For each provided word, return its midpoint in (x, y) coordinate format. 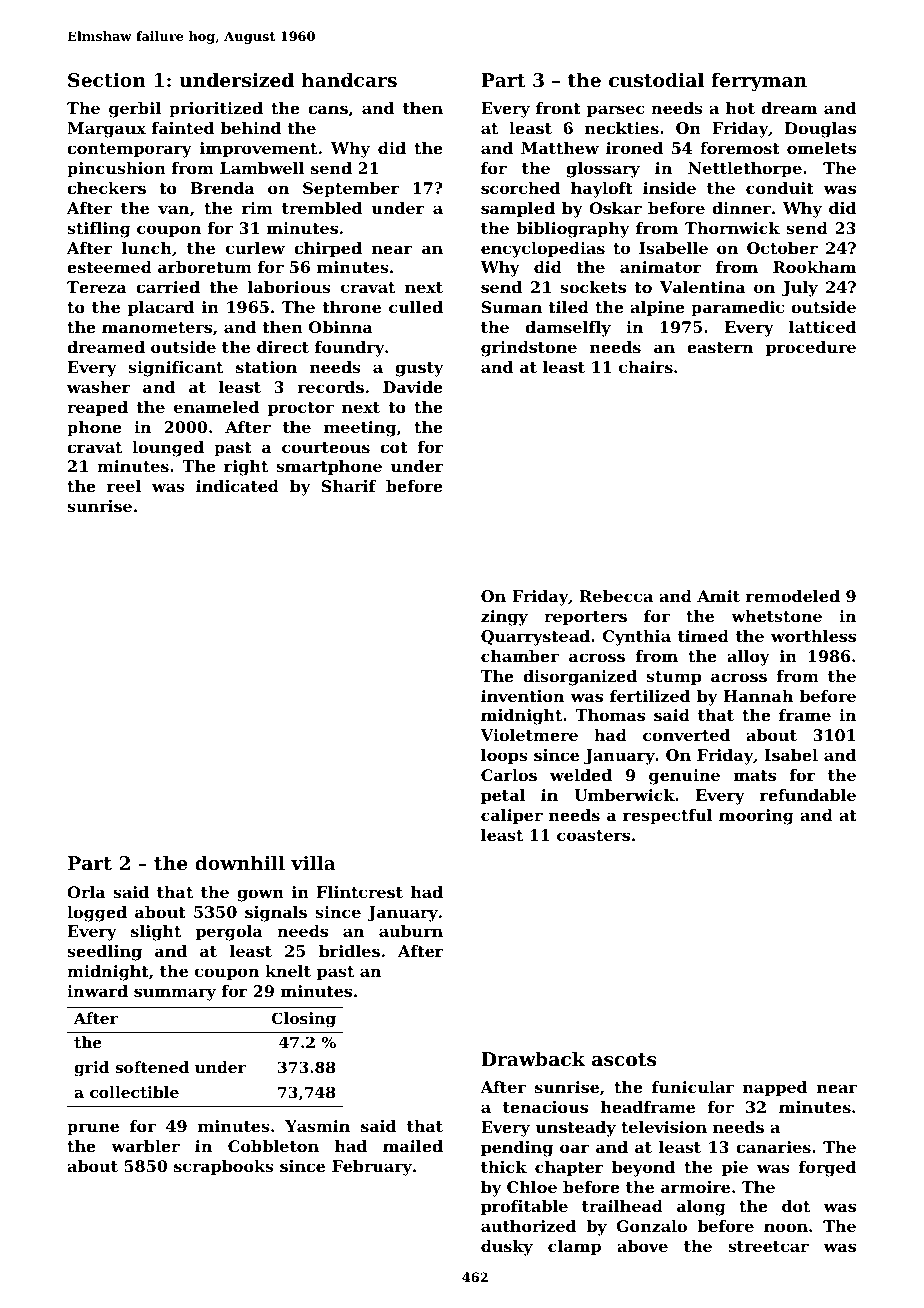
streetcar (768, 1246)
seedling (104, 953)
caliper (512, 817)
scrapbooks (224, 1168)
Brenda (223, 188)
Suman (512, 307)
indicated (237, 486)
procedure (811, 349)
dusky (507, 1248)
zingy (504, 618)
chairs (646, 367)
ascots (624, 1060)
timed (703, 636)
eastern (720, 347)
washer (99, 387)
